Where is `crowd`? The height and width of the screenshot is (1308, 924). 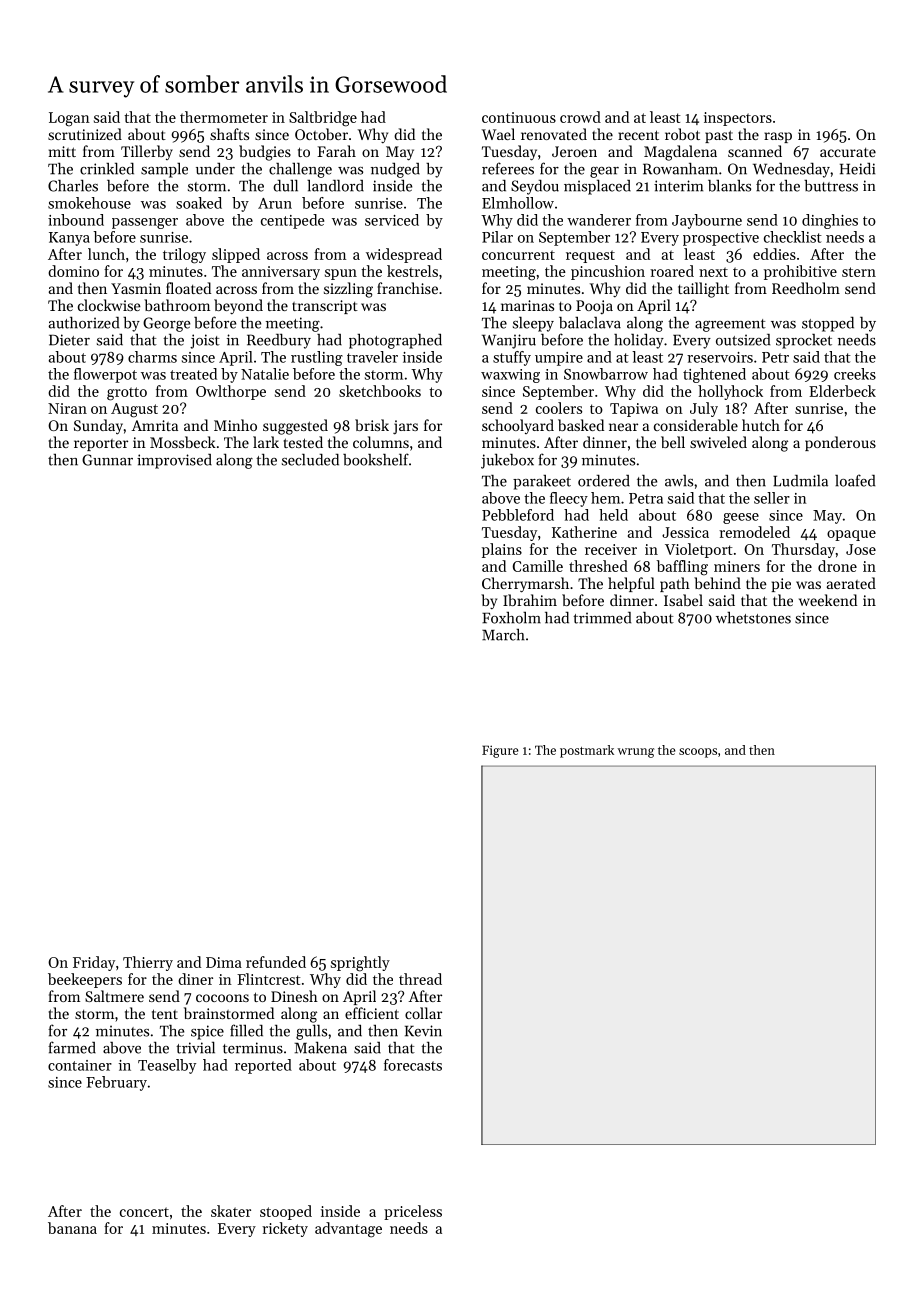 crowd is located at coordinates (580, 117).
